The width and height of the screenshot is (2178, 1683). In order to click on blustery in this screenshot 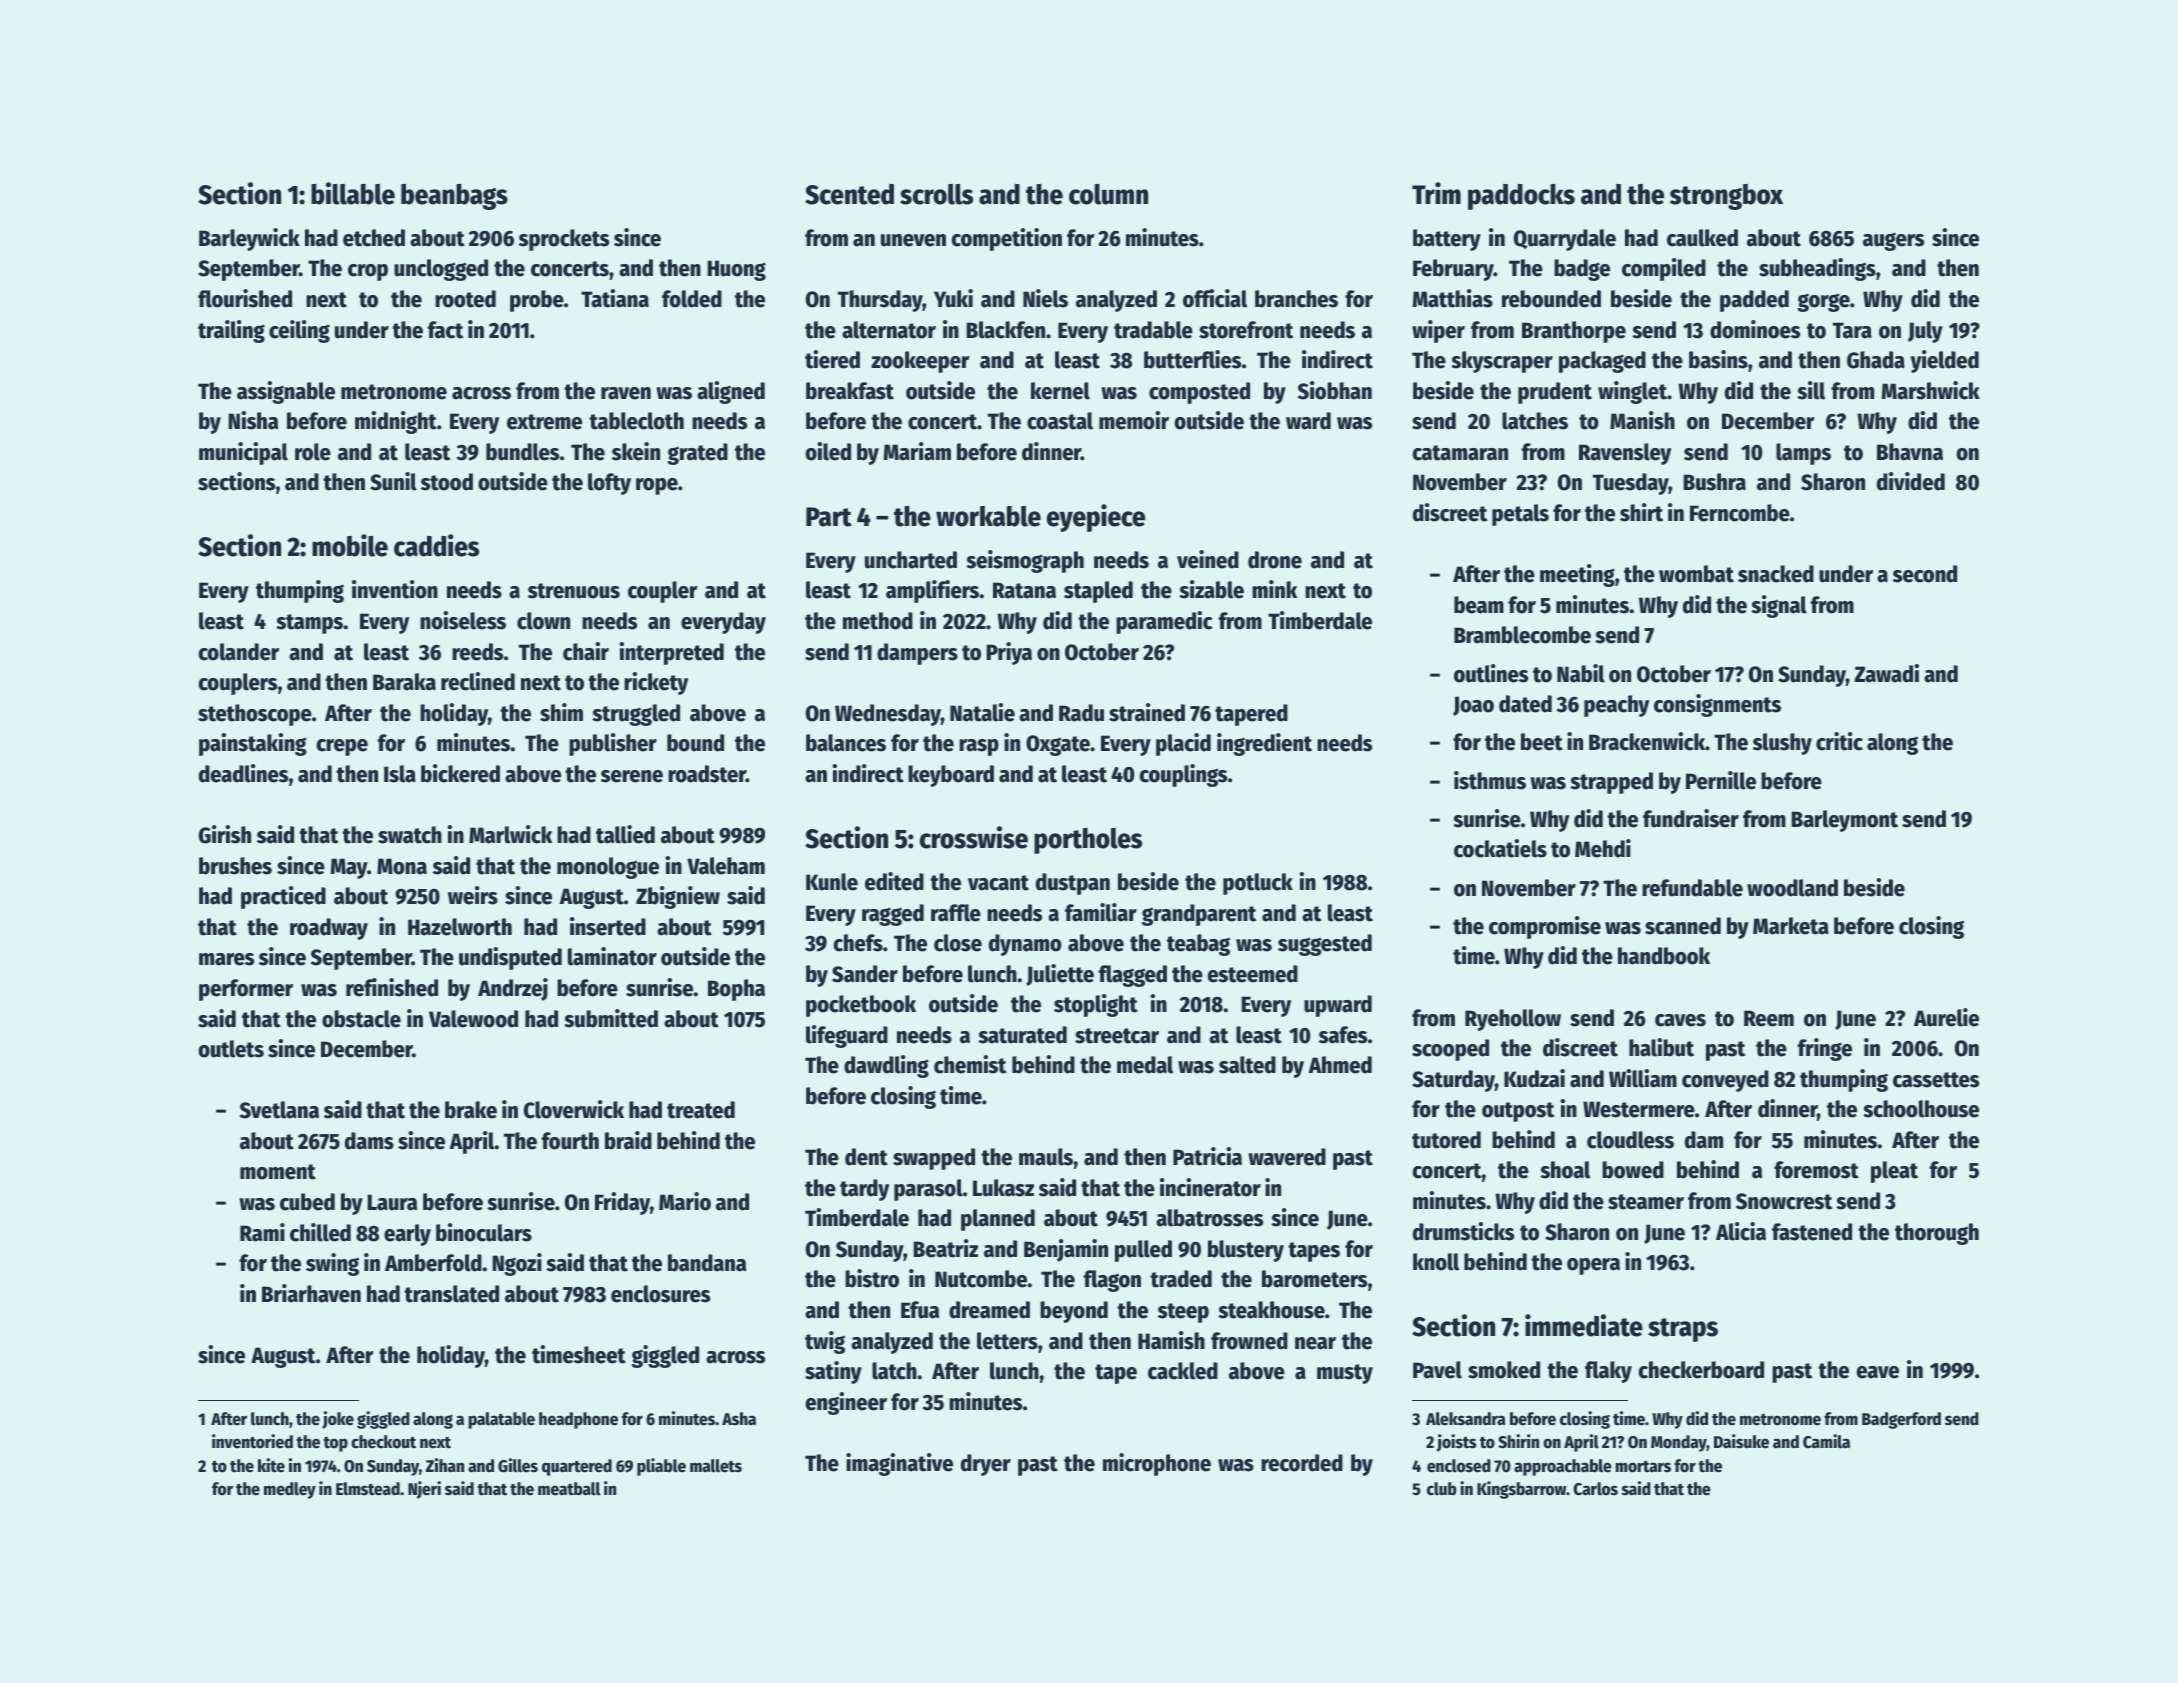, I will do `click(1246, 1251)`.
